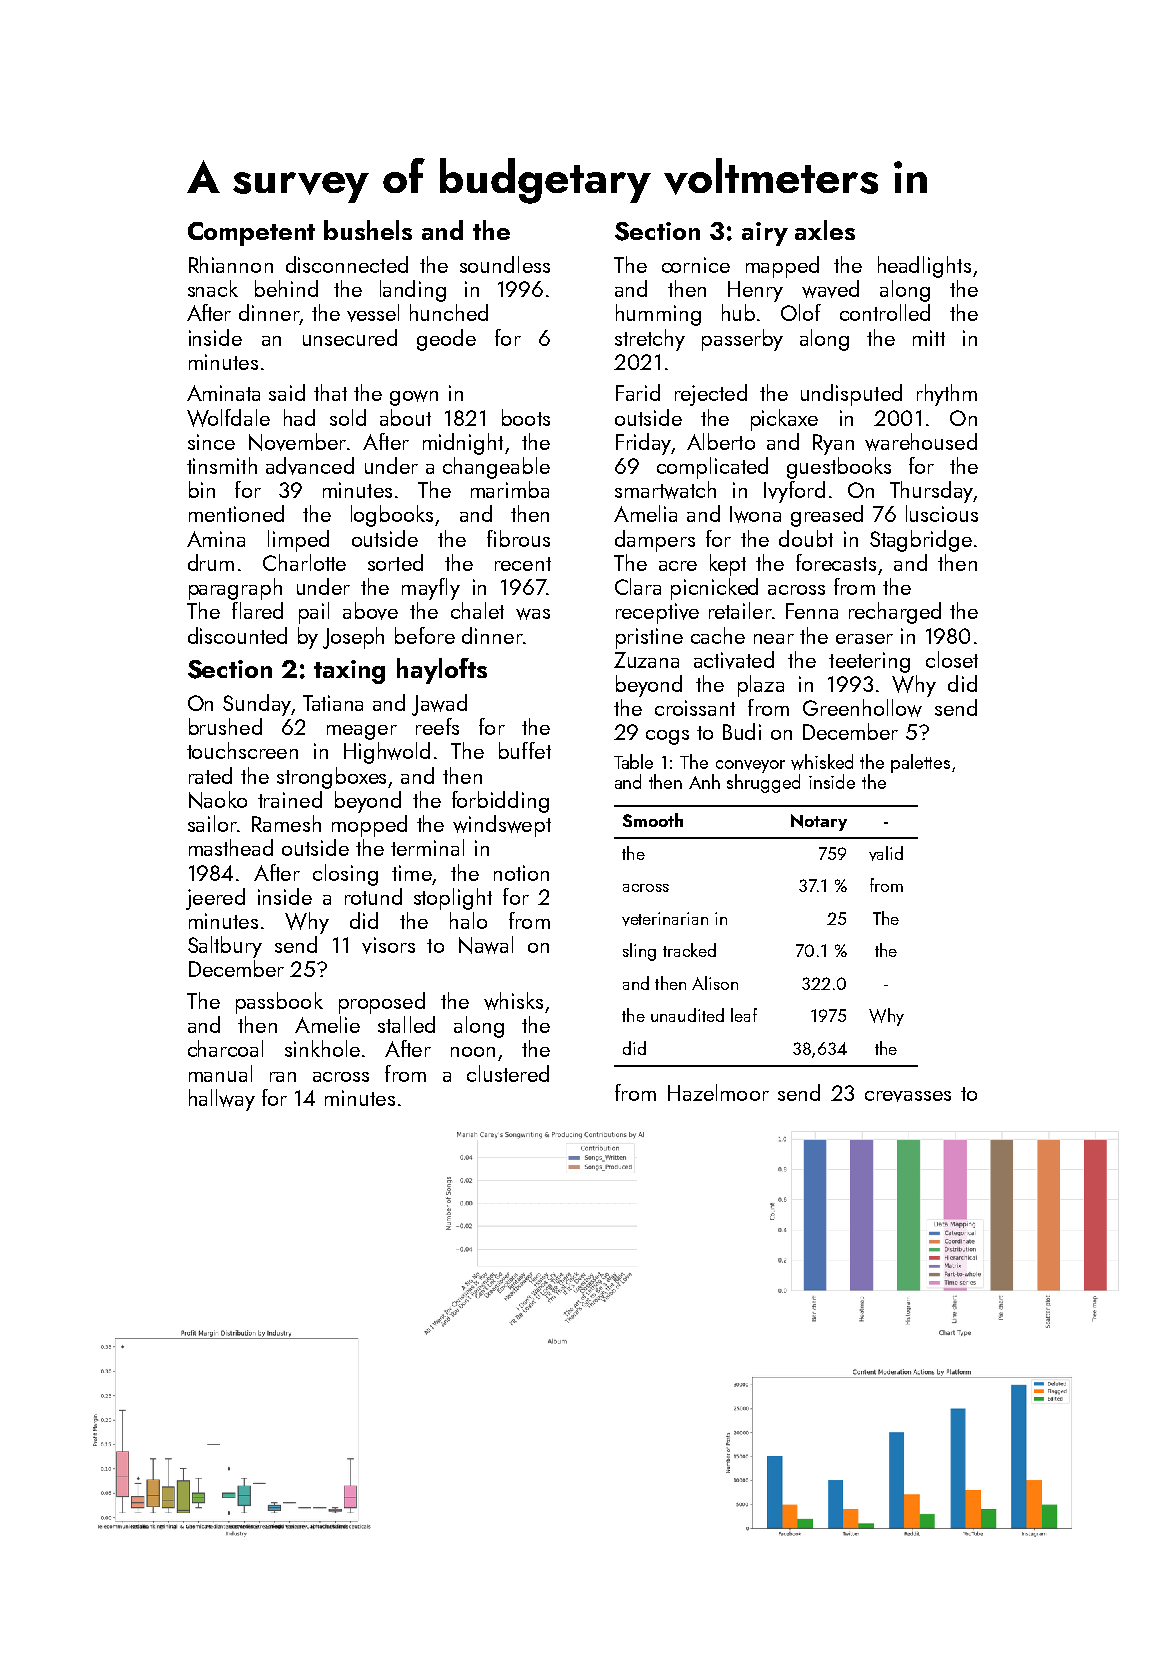 The image size is (1165, 1654). Describe the element at coordinates (825, 230) in the screenshot. I see `axles` at that location.
